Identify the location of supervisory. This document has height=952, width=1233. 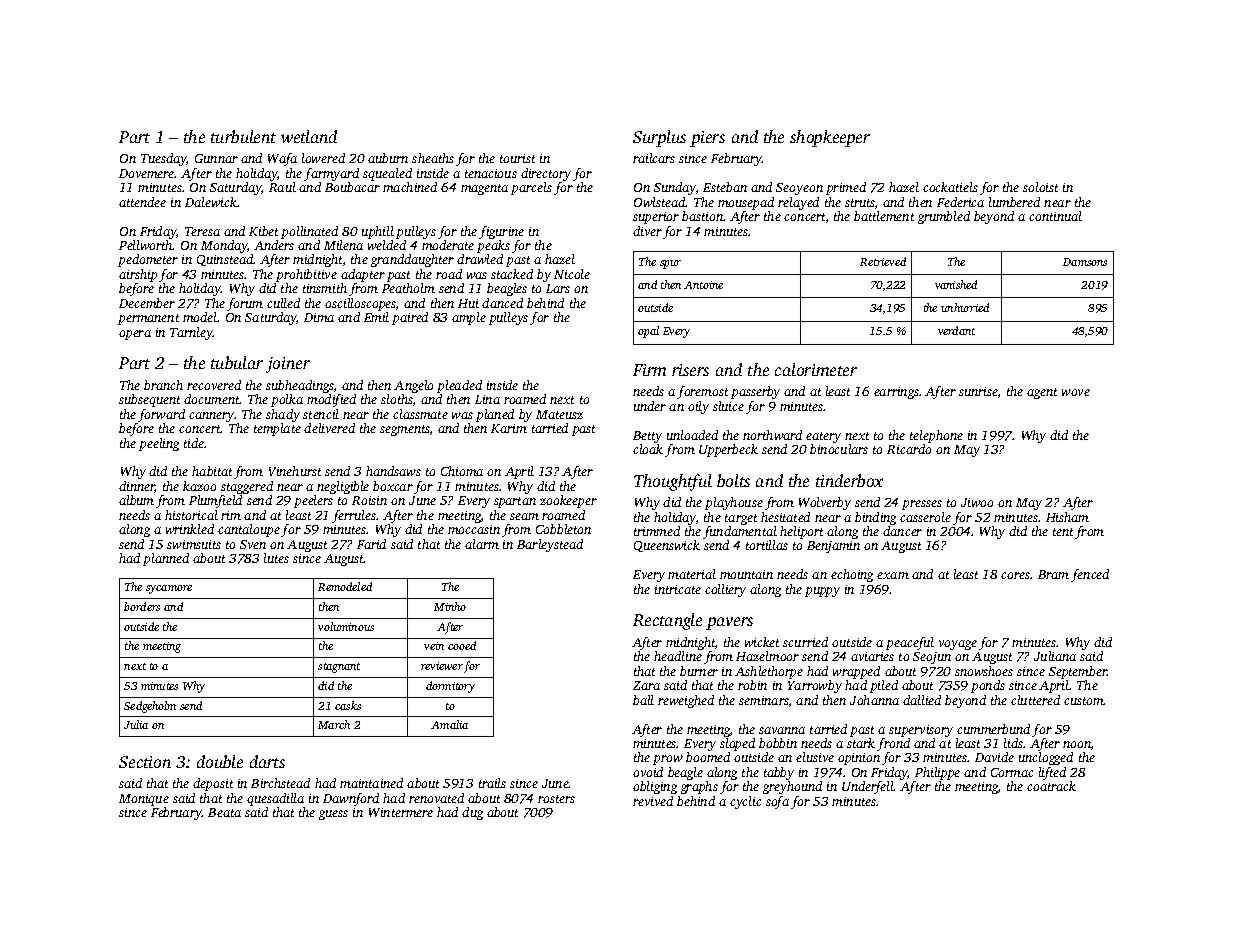
(921, 731).
